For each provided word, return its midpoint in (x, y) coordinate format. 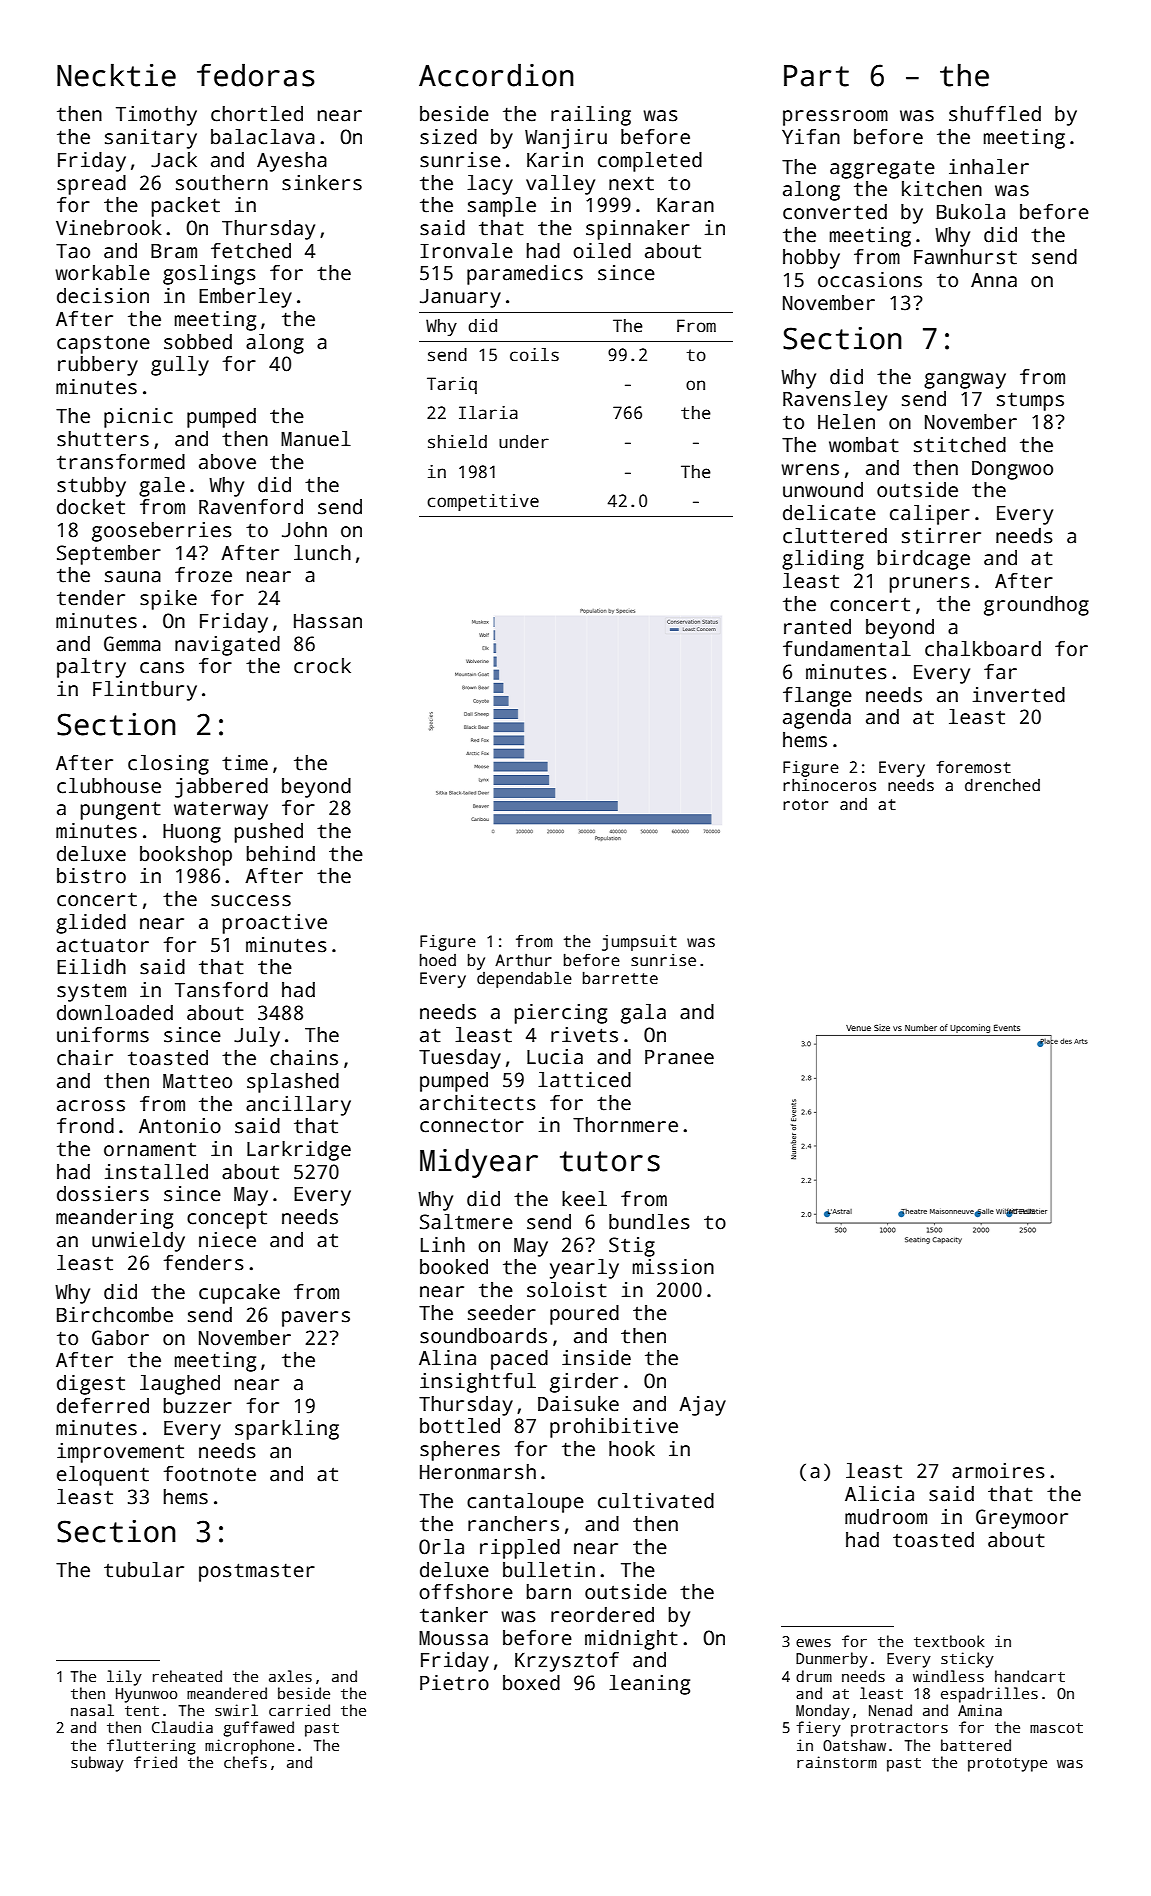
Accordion (496, 75)
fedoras (256, 75)
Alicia (879, 1494)
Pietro (454, 1683)
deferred (103, 1406)
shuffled (995, 114)
